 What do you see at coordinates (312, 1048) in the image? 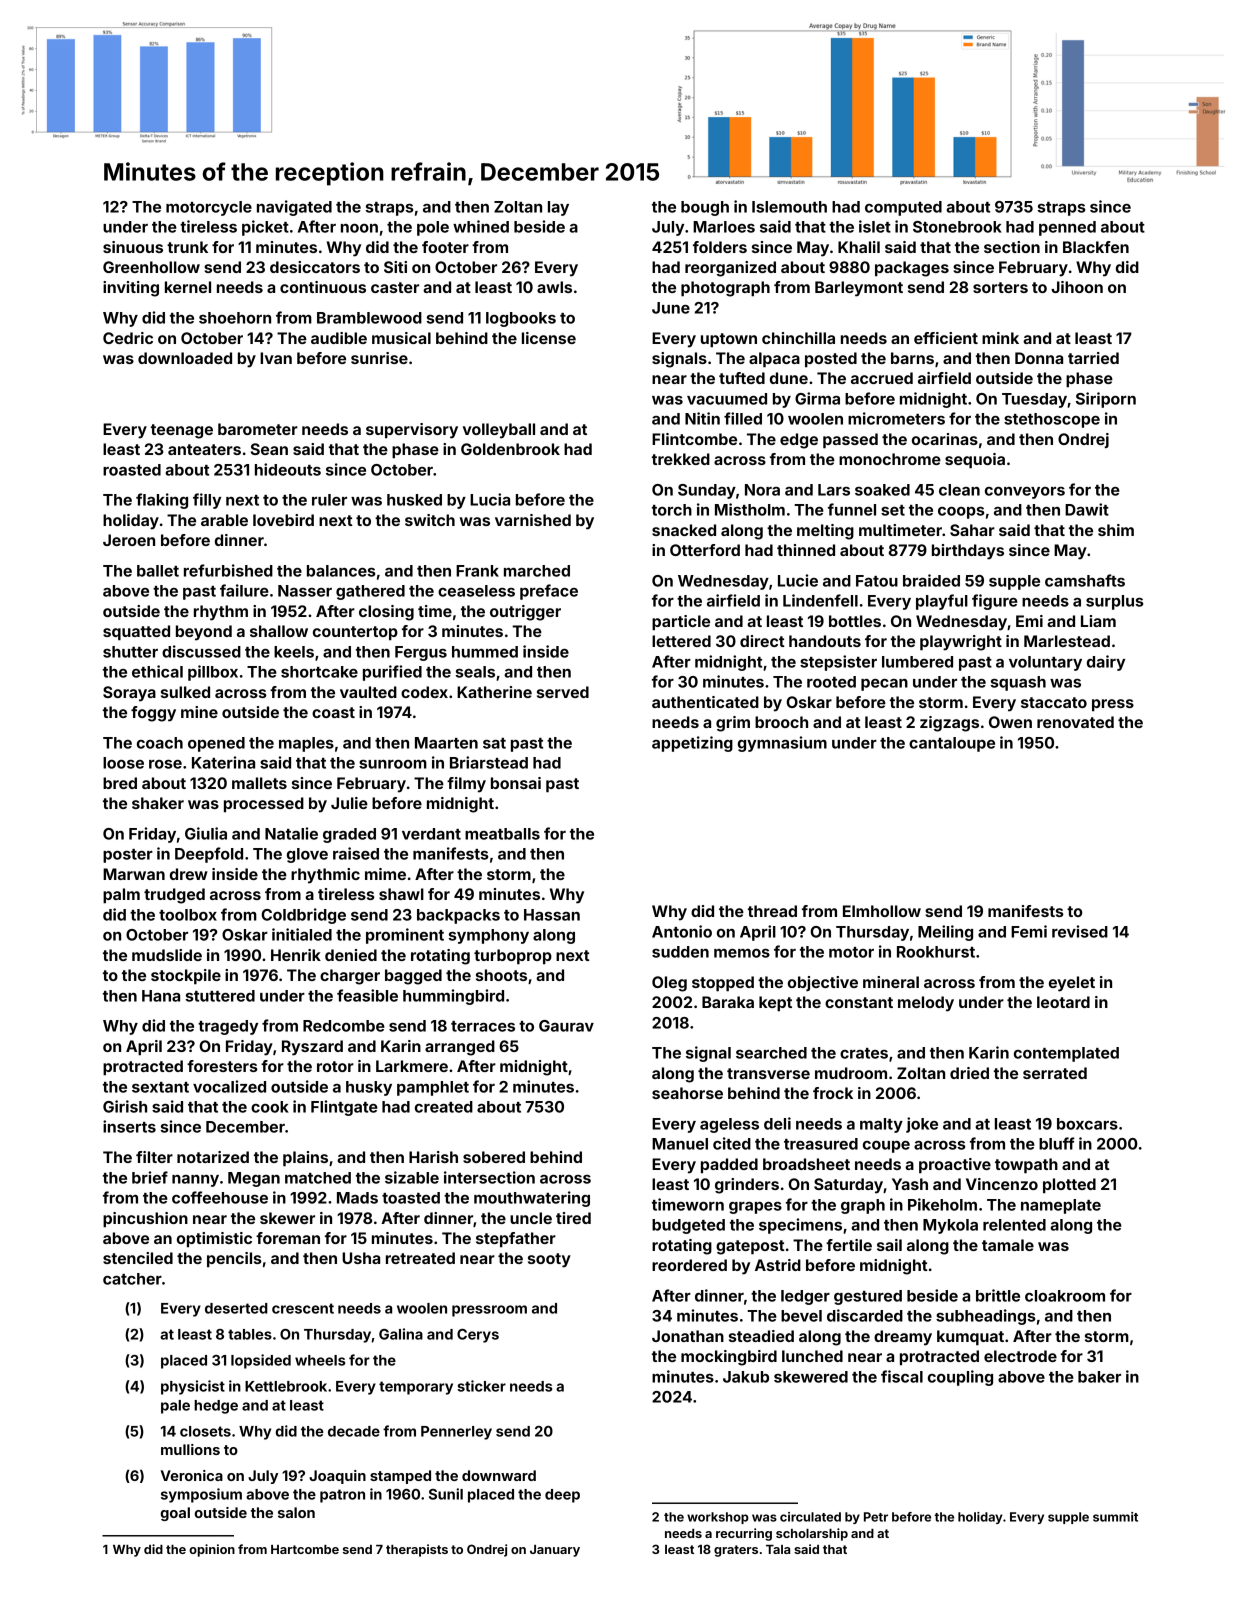
I see `Ryszard` at bounding box center [312, 1048].
